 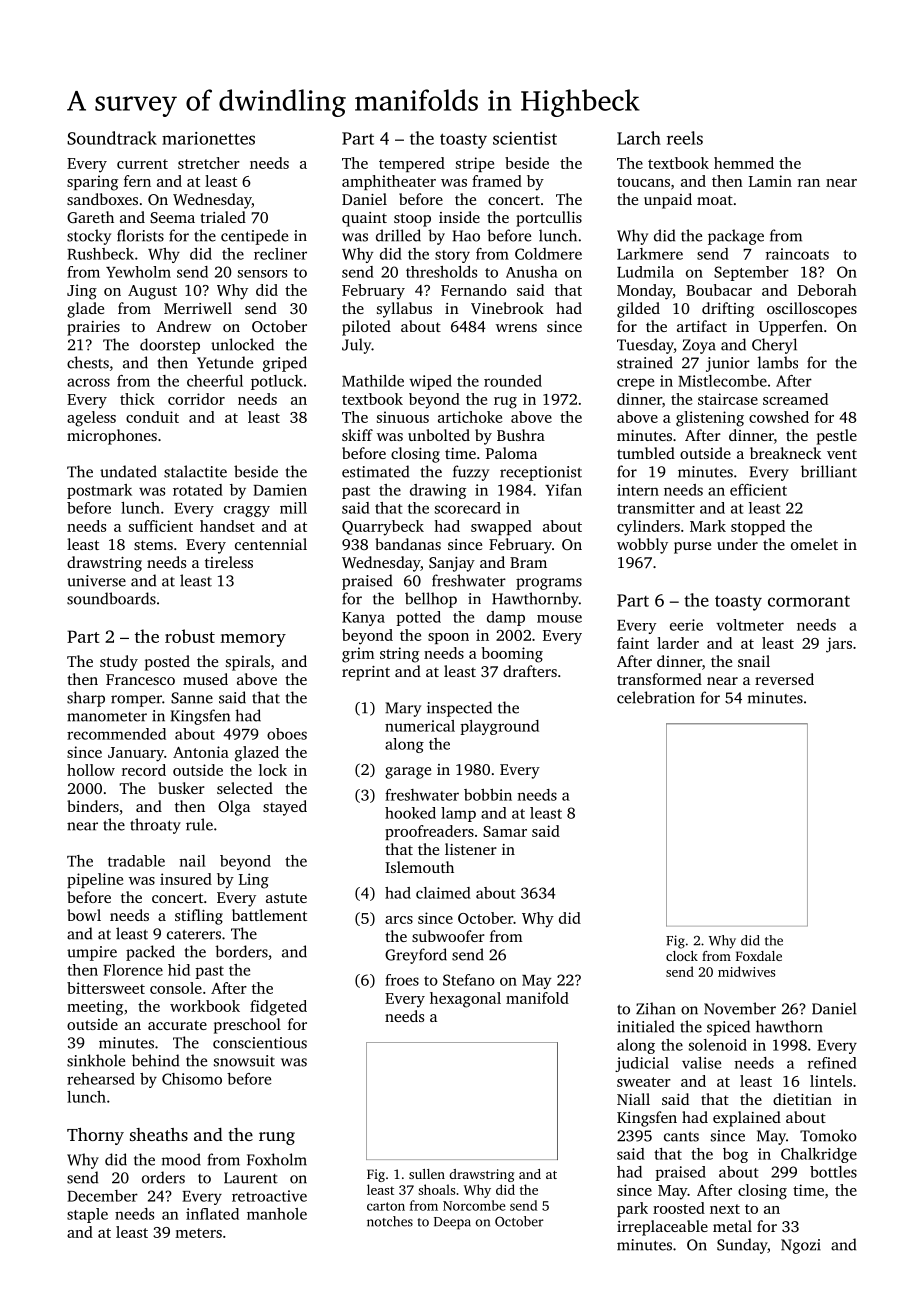 What do you see at coordinates (373, 381) in the screenshot?
I see `Mathilde` at bounding box center [373, 381].
